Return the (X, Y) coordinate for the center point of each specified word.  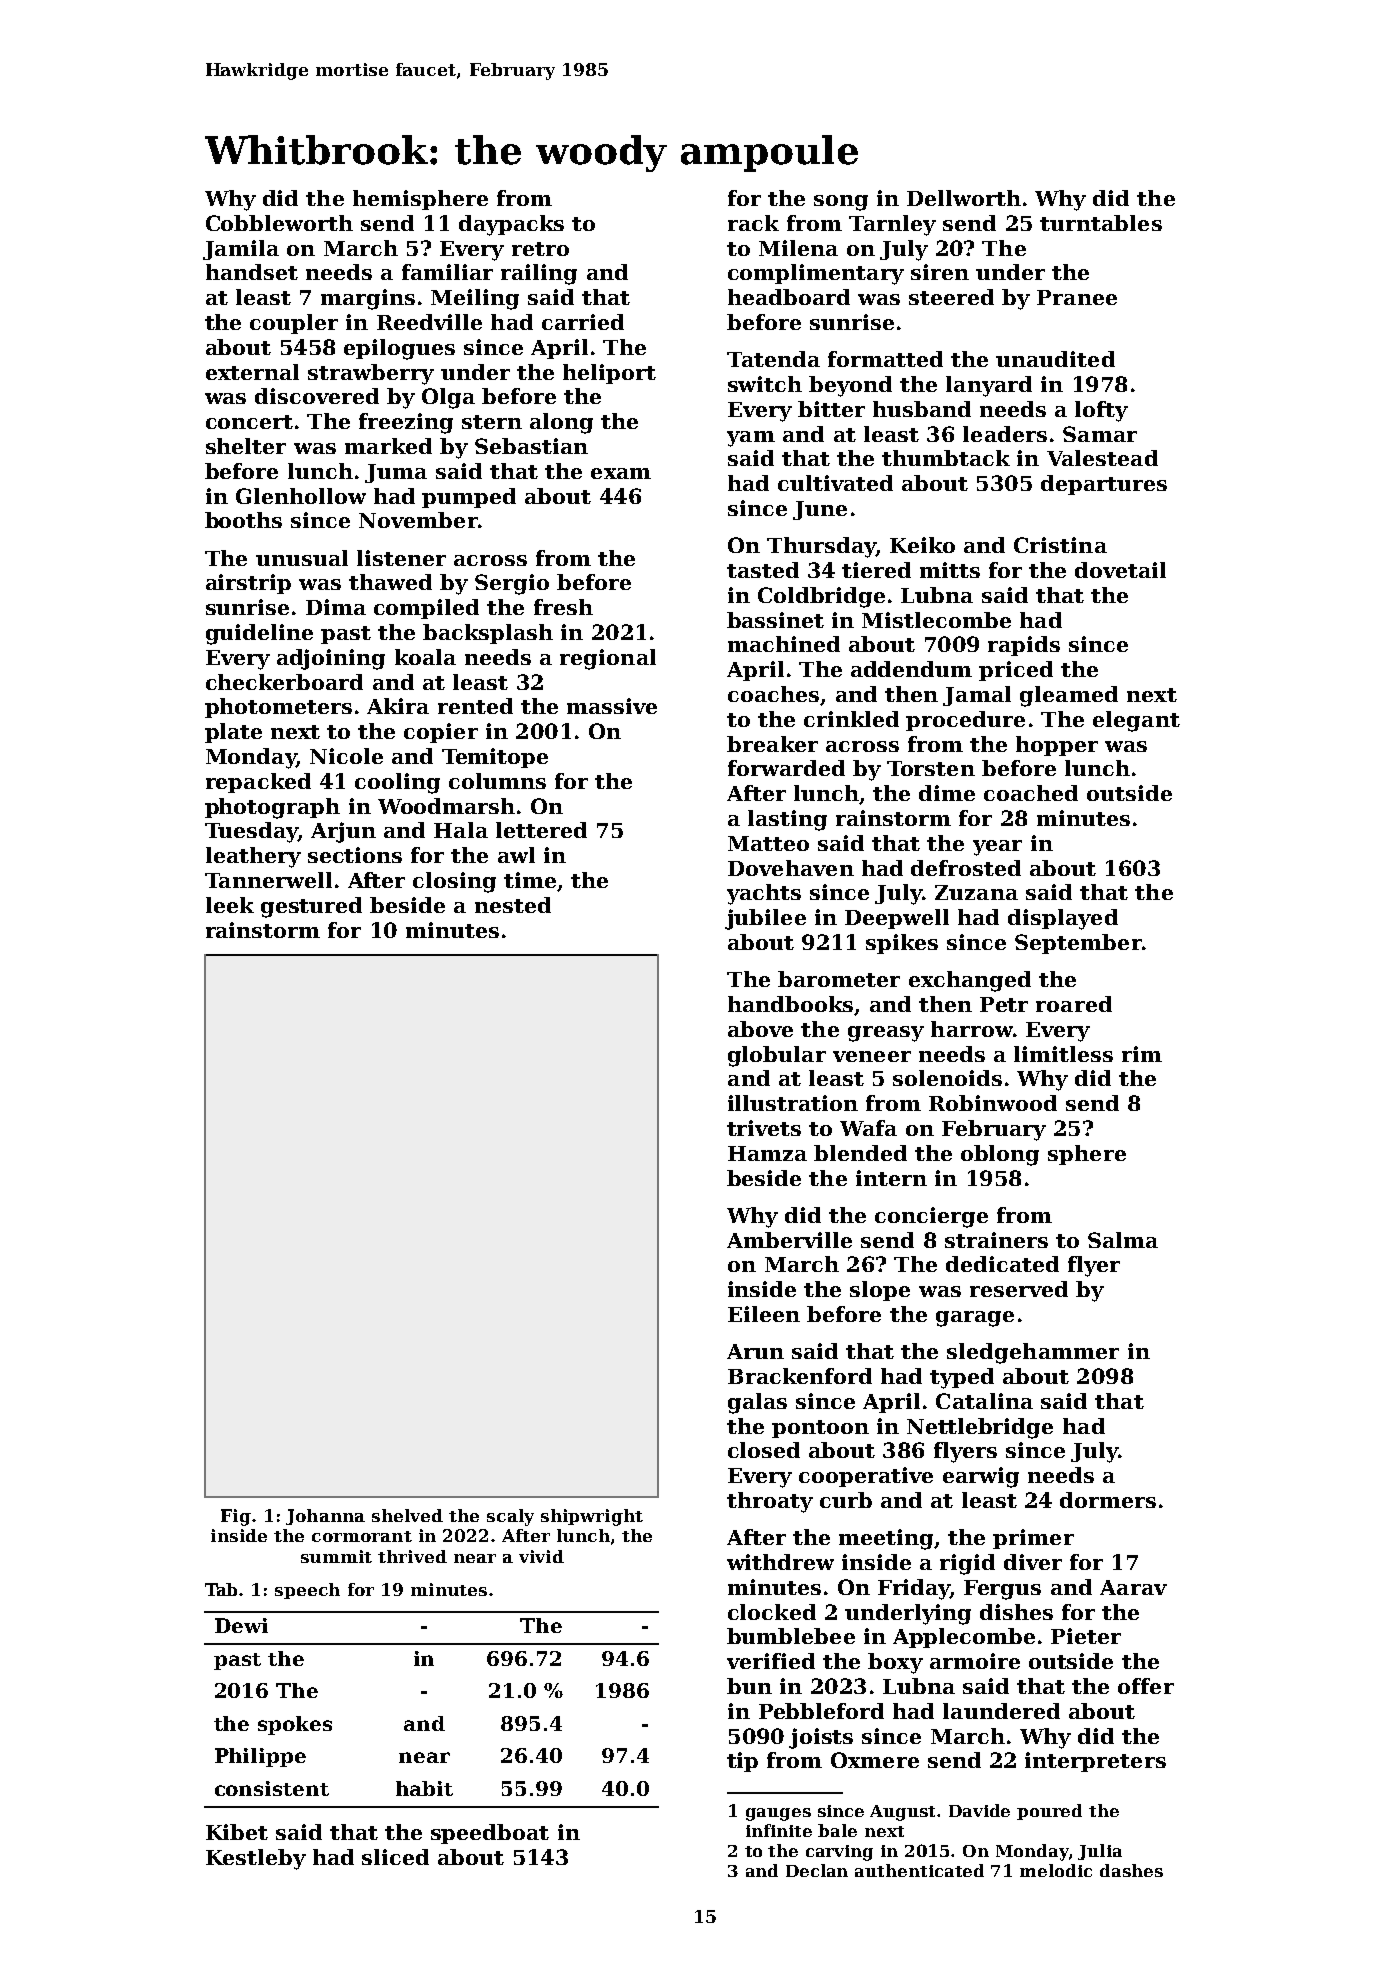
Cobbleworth (279, 223)
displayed (1063, 919)
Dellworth (964, 198)
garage (975, 1319)
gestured (311, 907)
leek (230, 905)
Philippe (260, 1757)
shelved (407, 1515)
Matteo (768, 843)
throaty (770, 1502)
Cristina (1060, 545)
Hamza (767, 1153)
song (841, 203)
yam (751, 439)
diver (1033, 1562)
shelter (246, 446)
